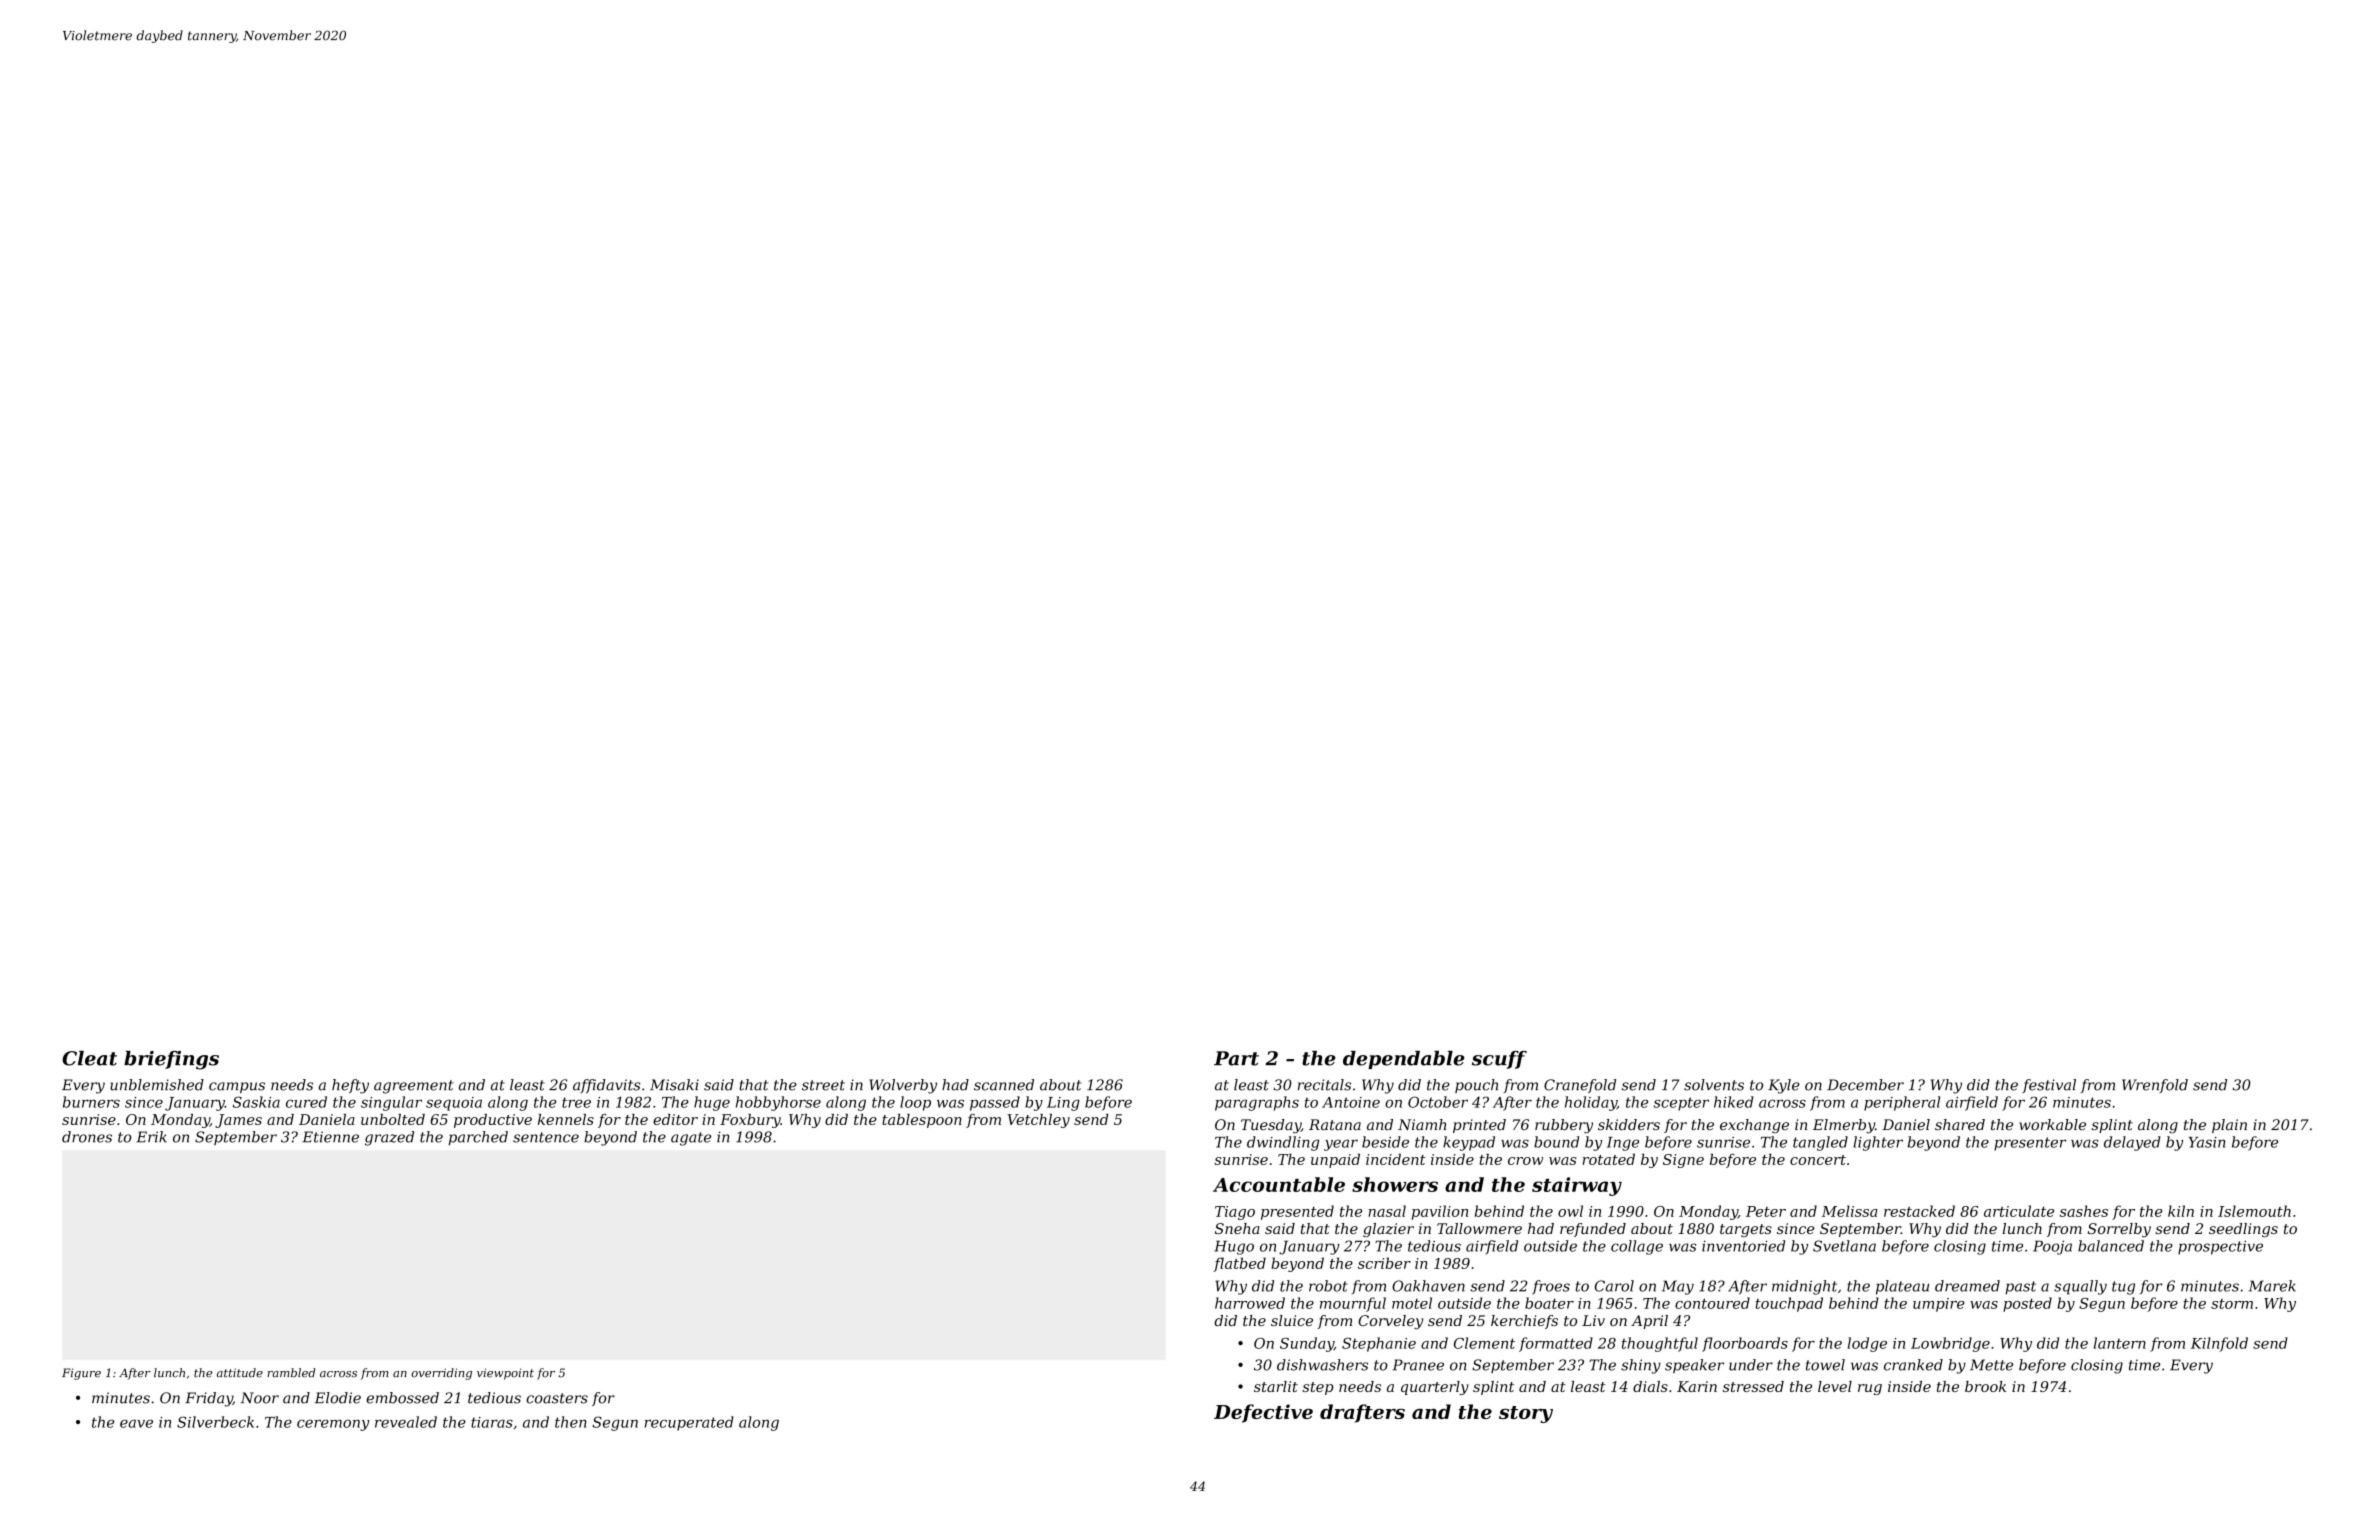  What do you see at coordinates (2207, 1142) in the screenshot?
I see `Yasin` at bounding box center [2207, 1142].
